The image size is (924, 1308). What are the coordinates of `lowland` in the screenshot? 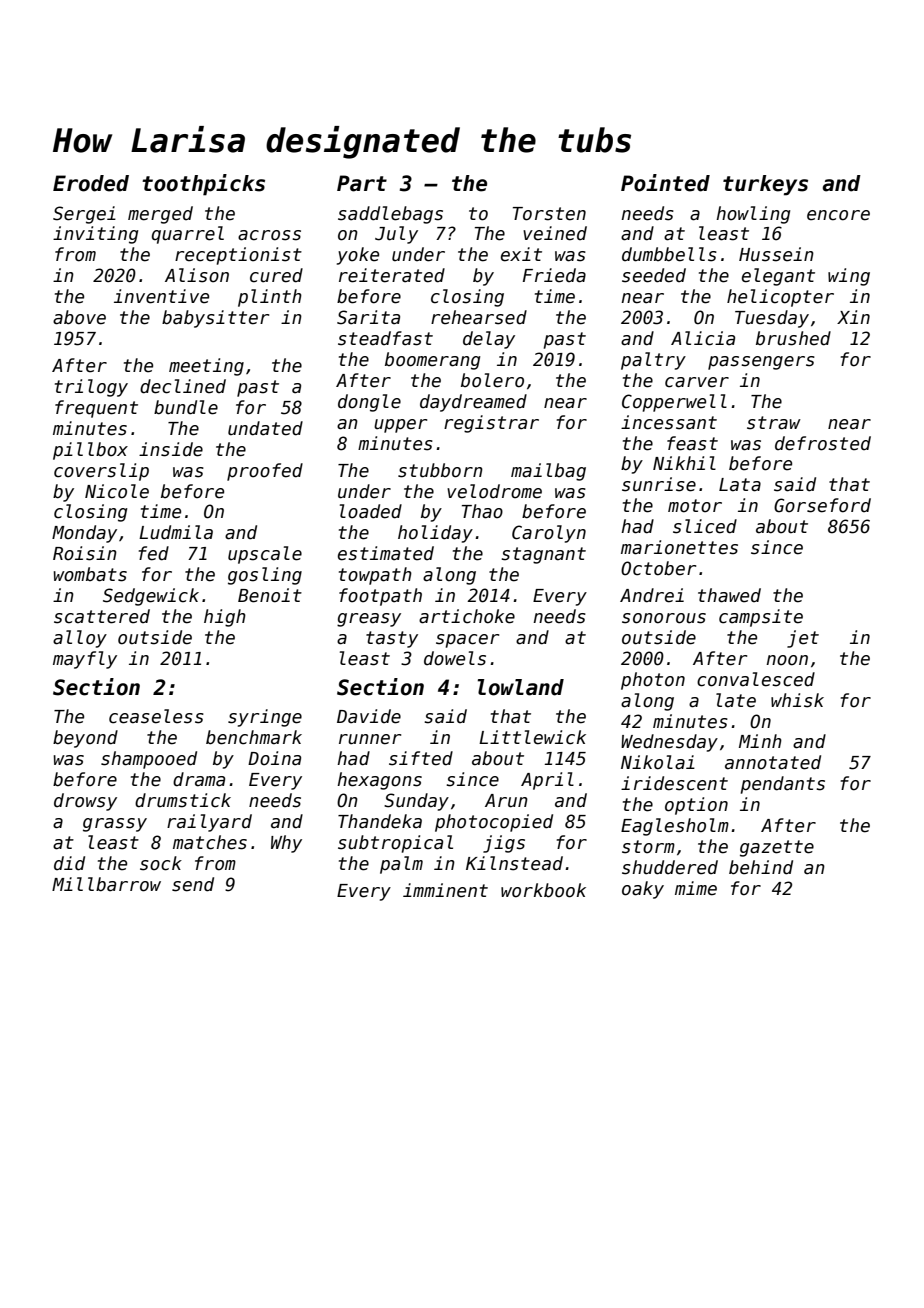 It's located at (521, 687).
